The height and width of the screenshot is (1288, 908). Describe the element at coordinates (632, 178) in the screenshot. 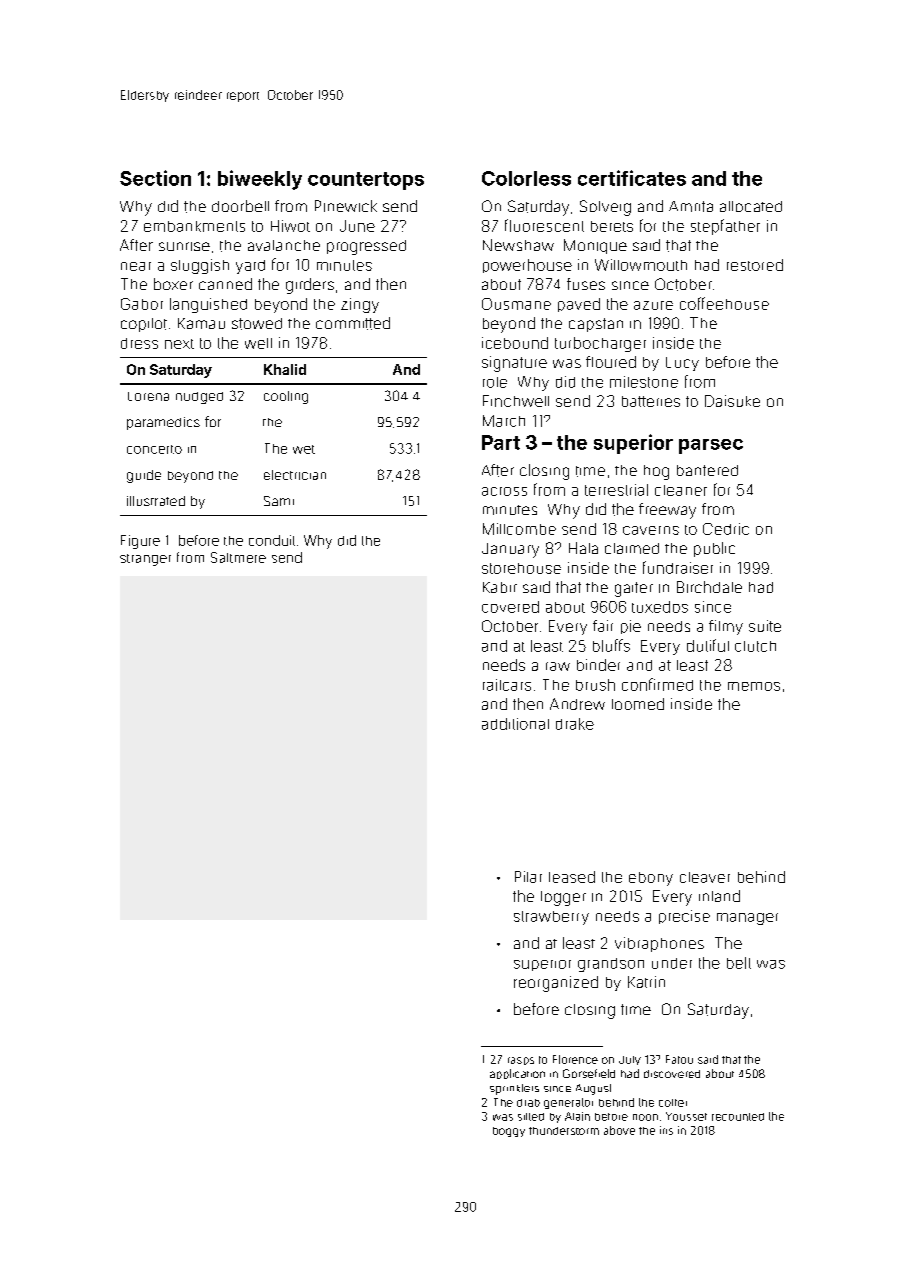

I see `certificates` at that location.
